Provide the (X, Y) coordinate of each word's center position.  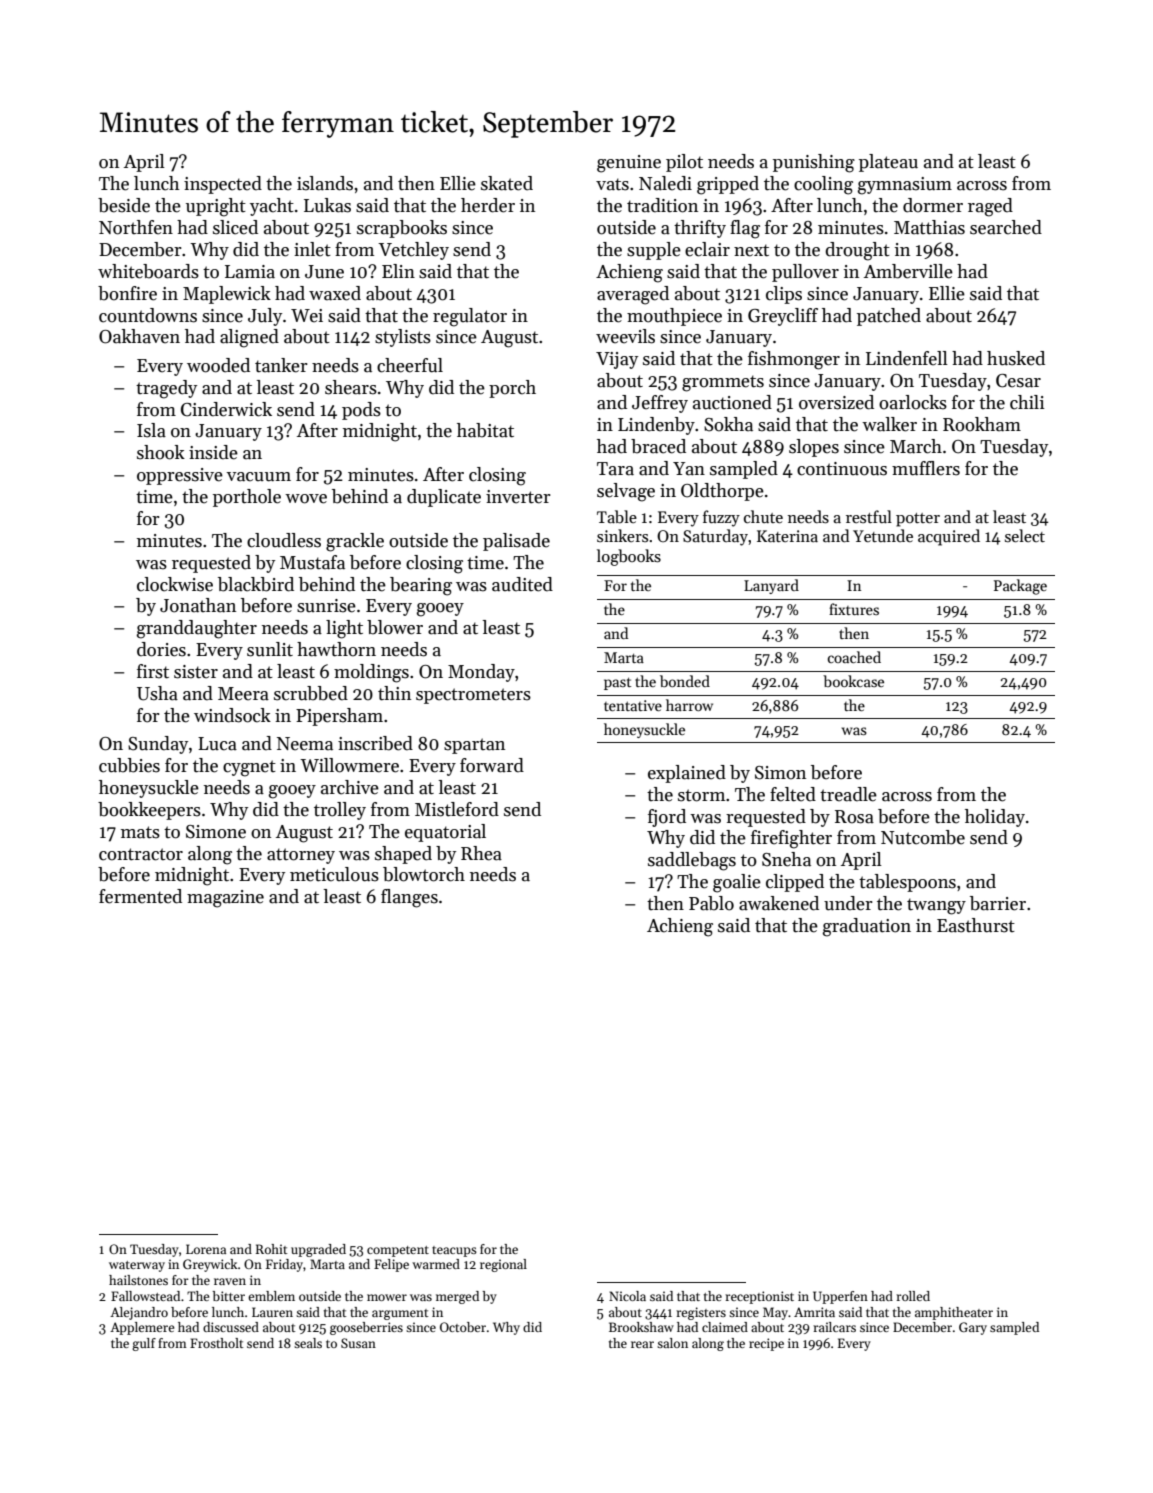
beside (124, 205)
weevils (625, 336)
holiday (995, 818)
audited (522, 584)
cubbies (129, 765)
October (463, 1327)
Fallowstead (145, 1296)
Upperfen (840, 1297)
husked (1016, 358)
